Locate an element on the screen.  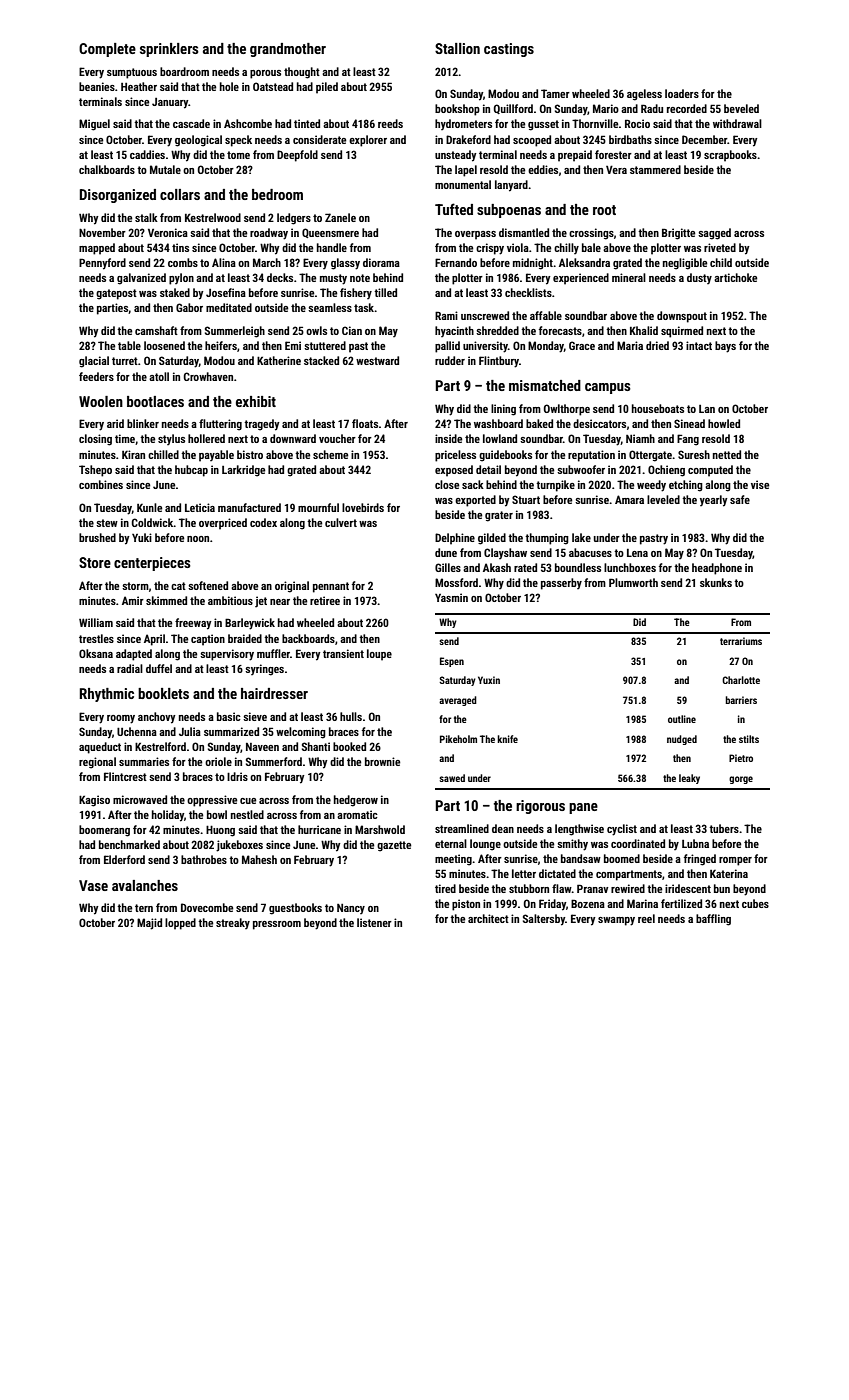
loupe is located at coordinates (379, 655).
